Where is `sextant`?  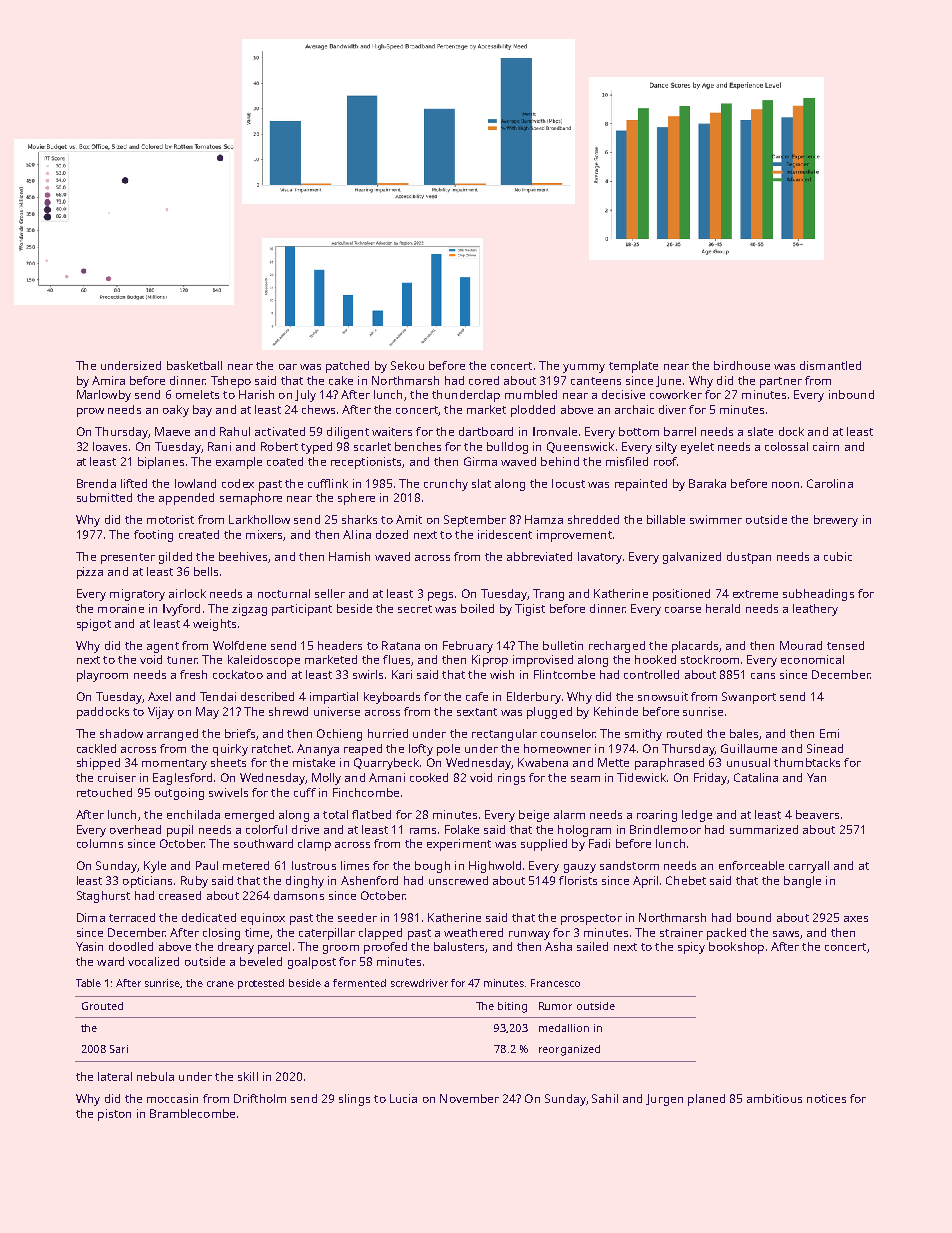
sextant is located at coordinates (477, 712).
